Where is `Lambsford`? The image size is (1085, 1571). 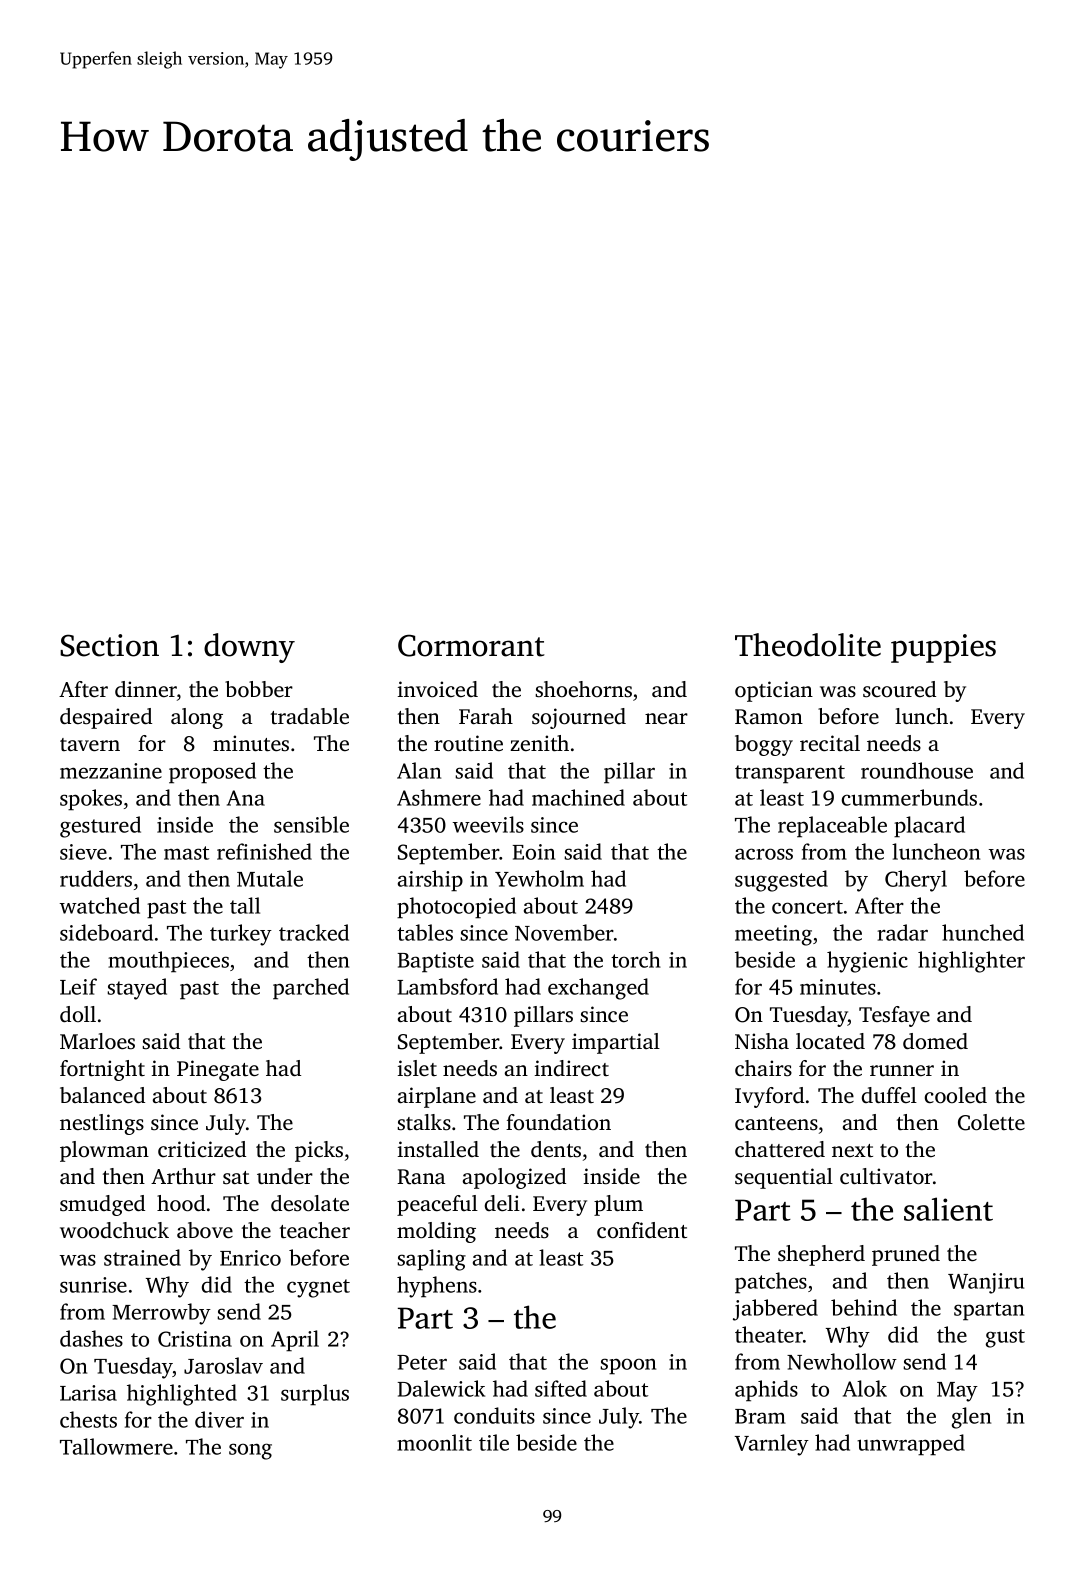 Lambsford is located at coordinates (447, 986).
